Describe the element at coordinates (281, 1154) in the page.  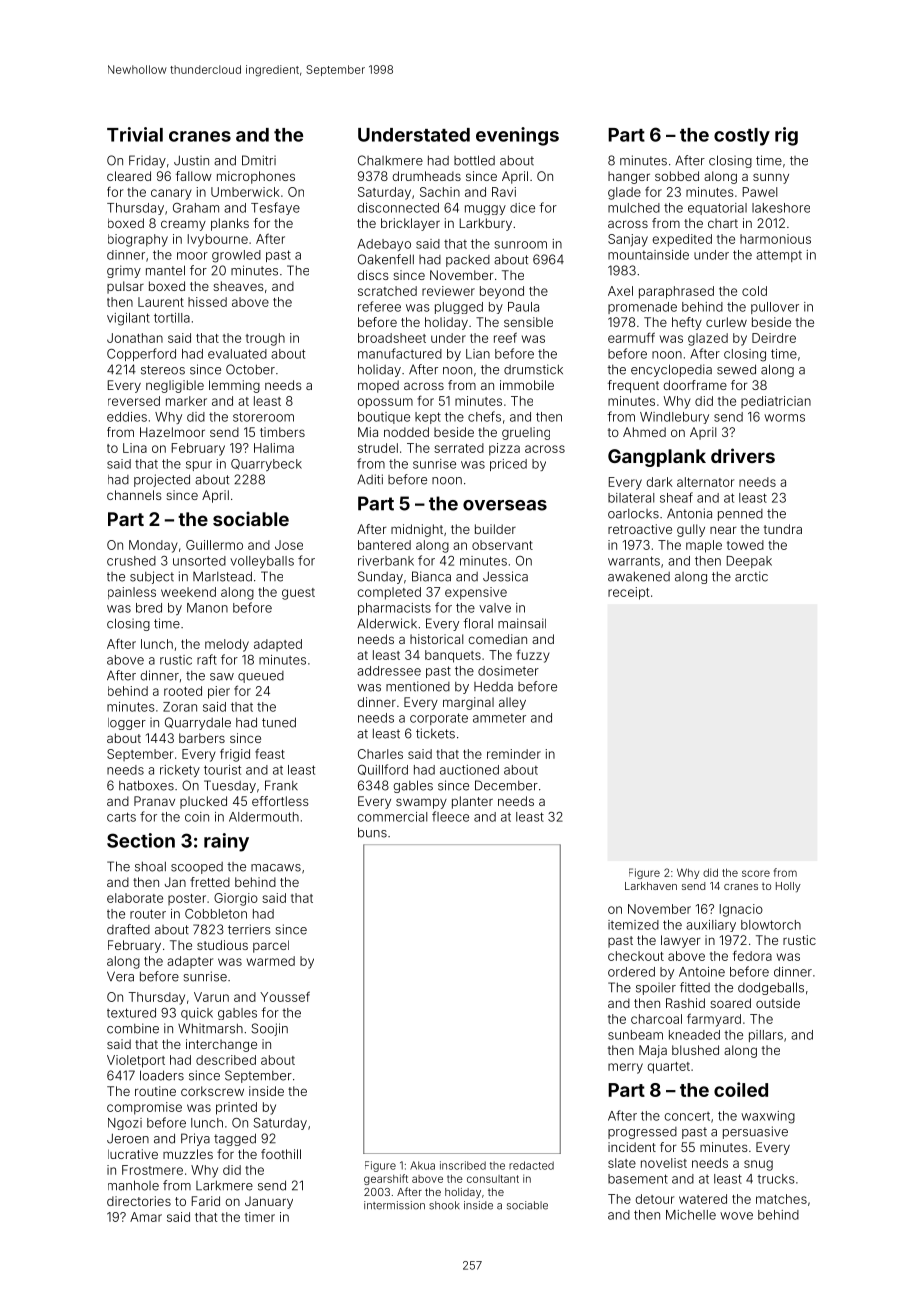
I see `foothill` at that location.
